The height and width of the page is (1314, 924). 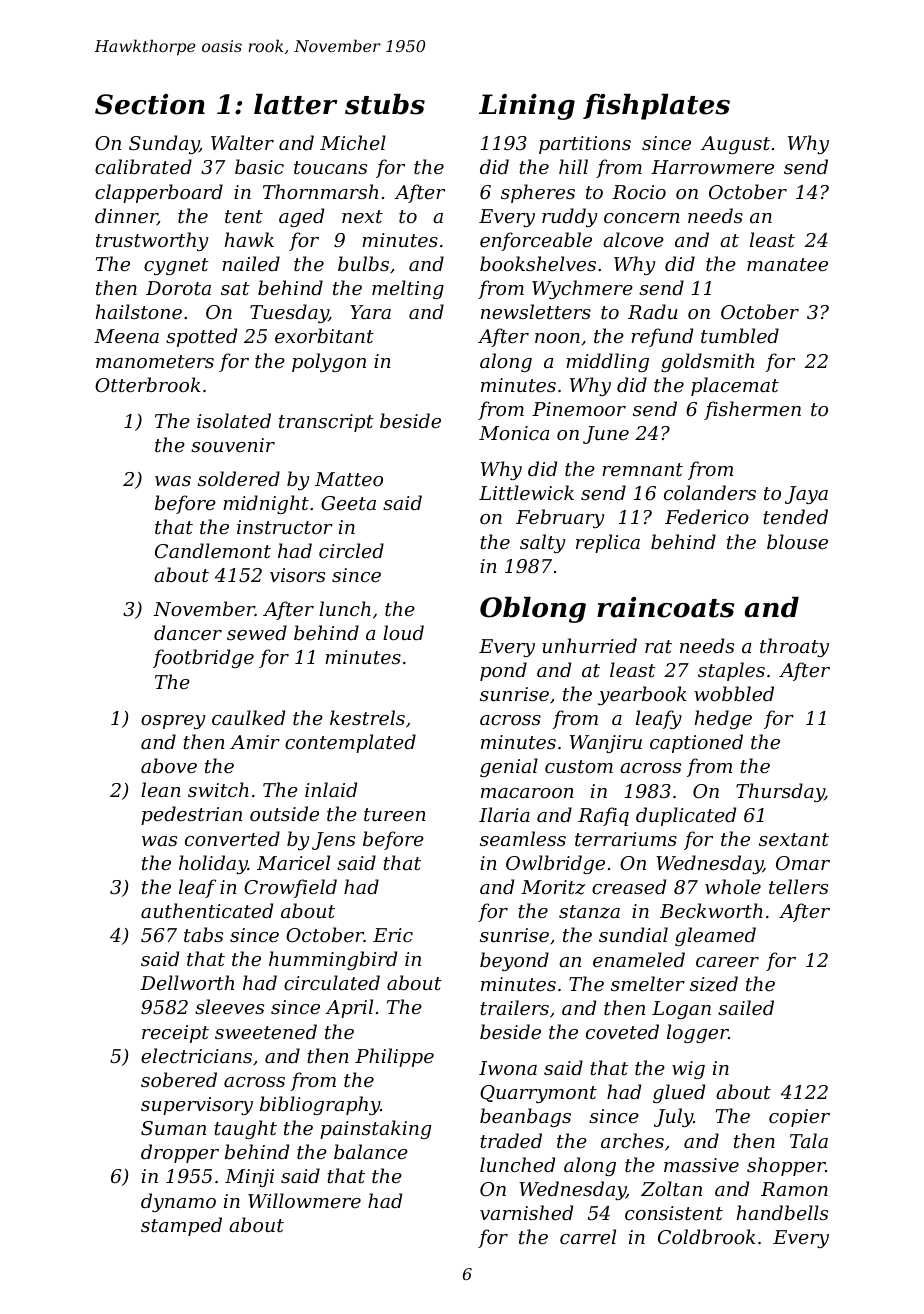 I want to click on Geeta, so click(x=348, y=503).
